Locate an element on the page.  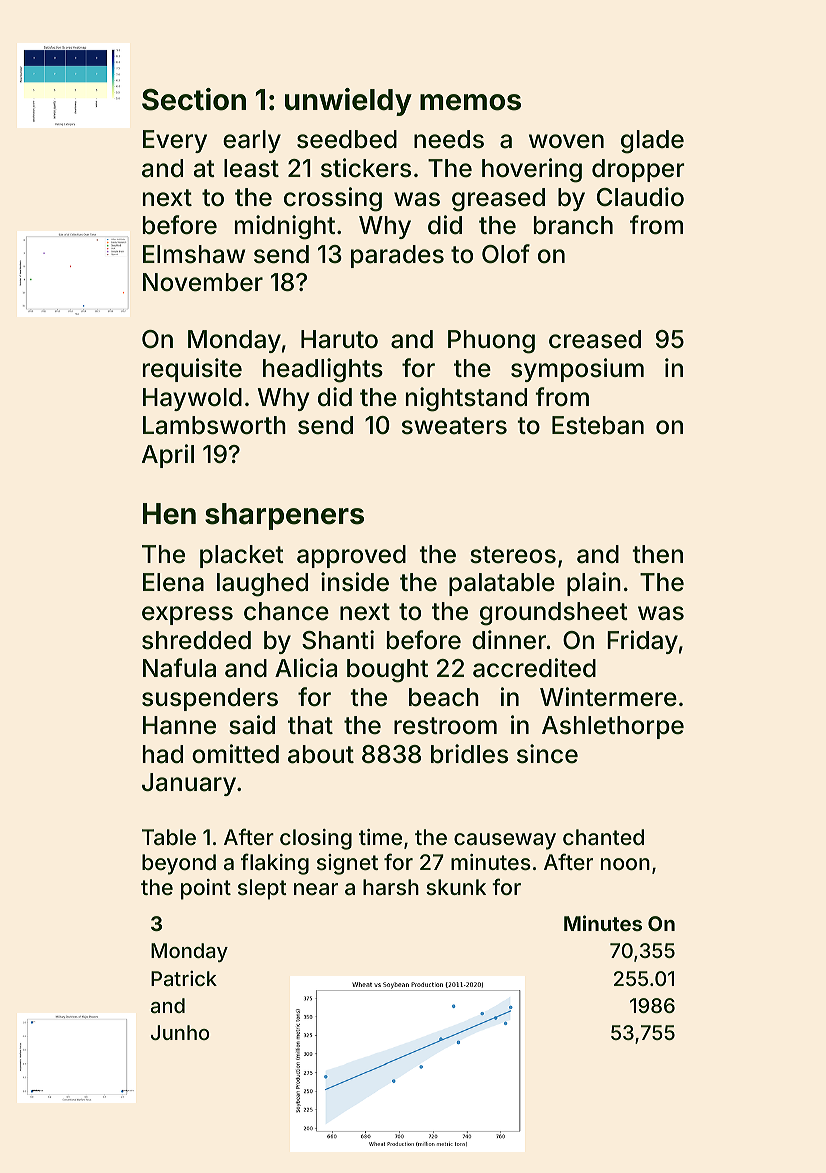
noon is located at coordinates (625, 864).
